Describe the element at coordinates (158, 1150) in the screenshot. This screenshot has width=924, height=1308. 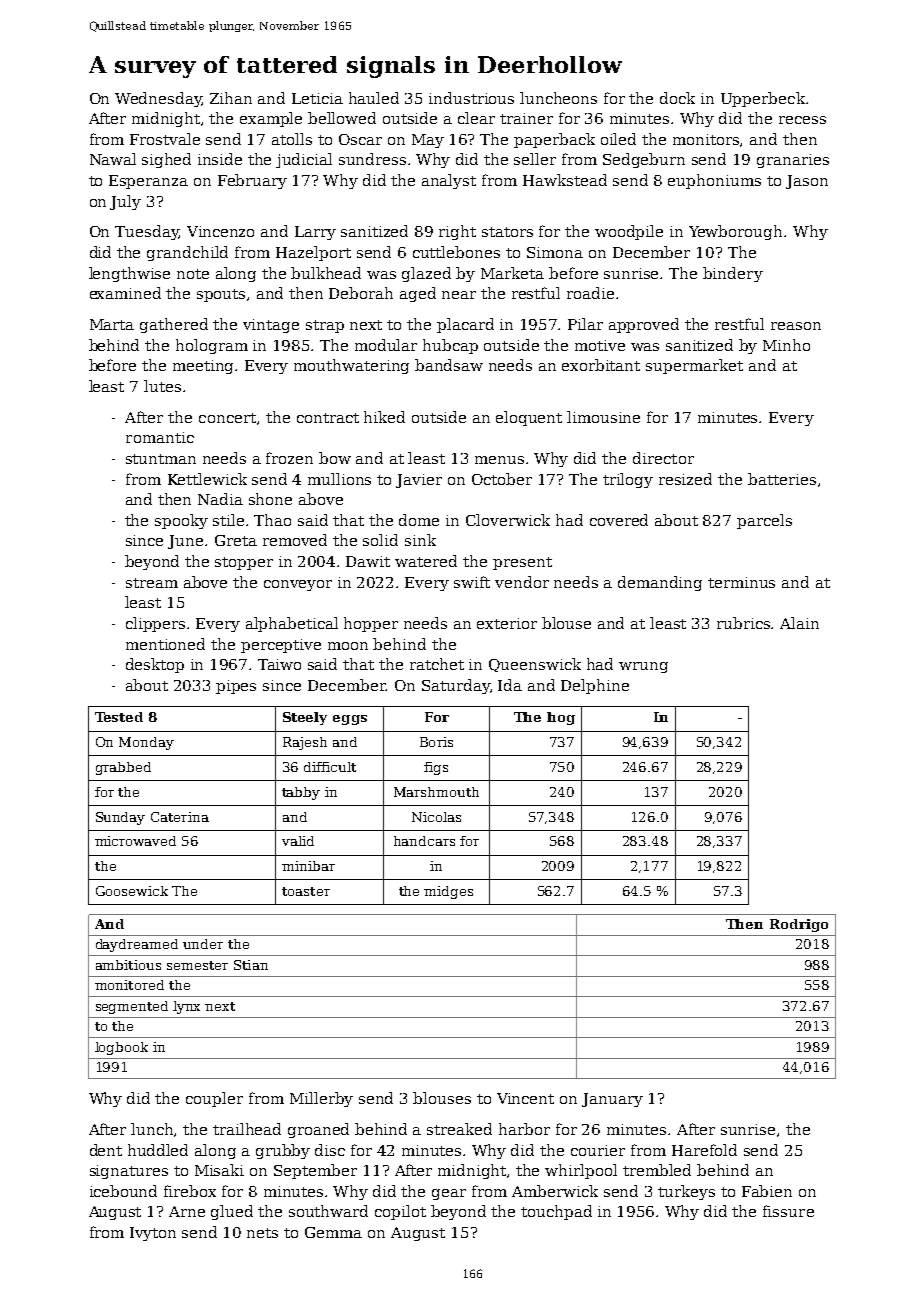
I see `huddled` at that location.
